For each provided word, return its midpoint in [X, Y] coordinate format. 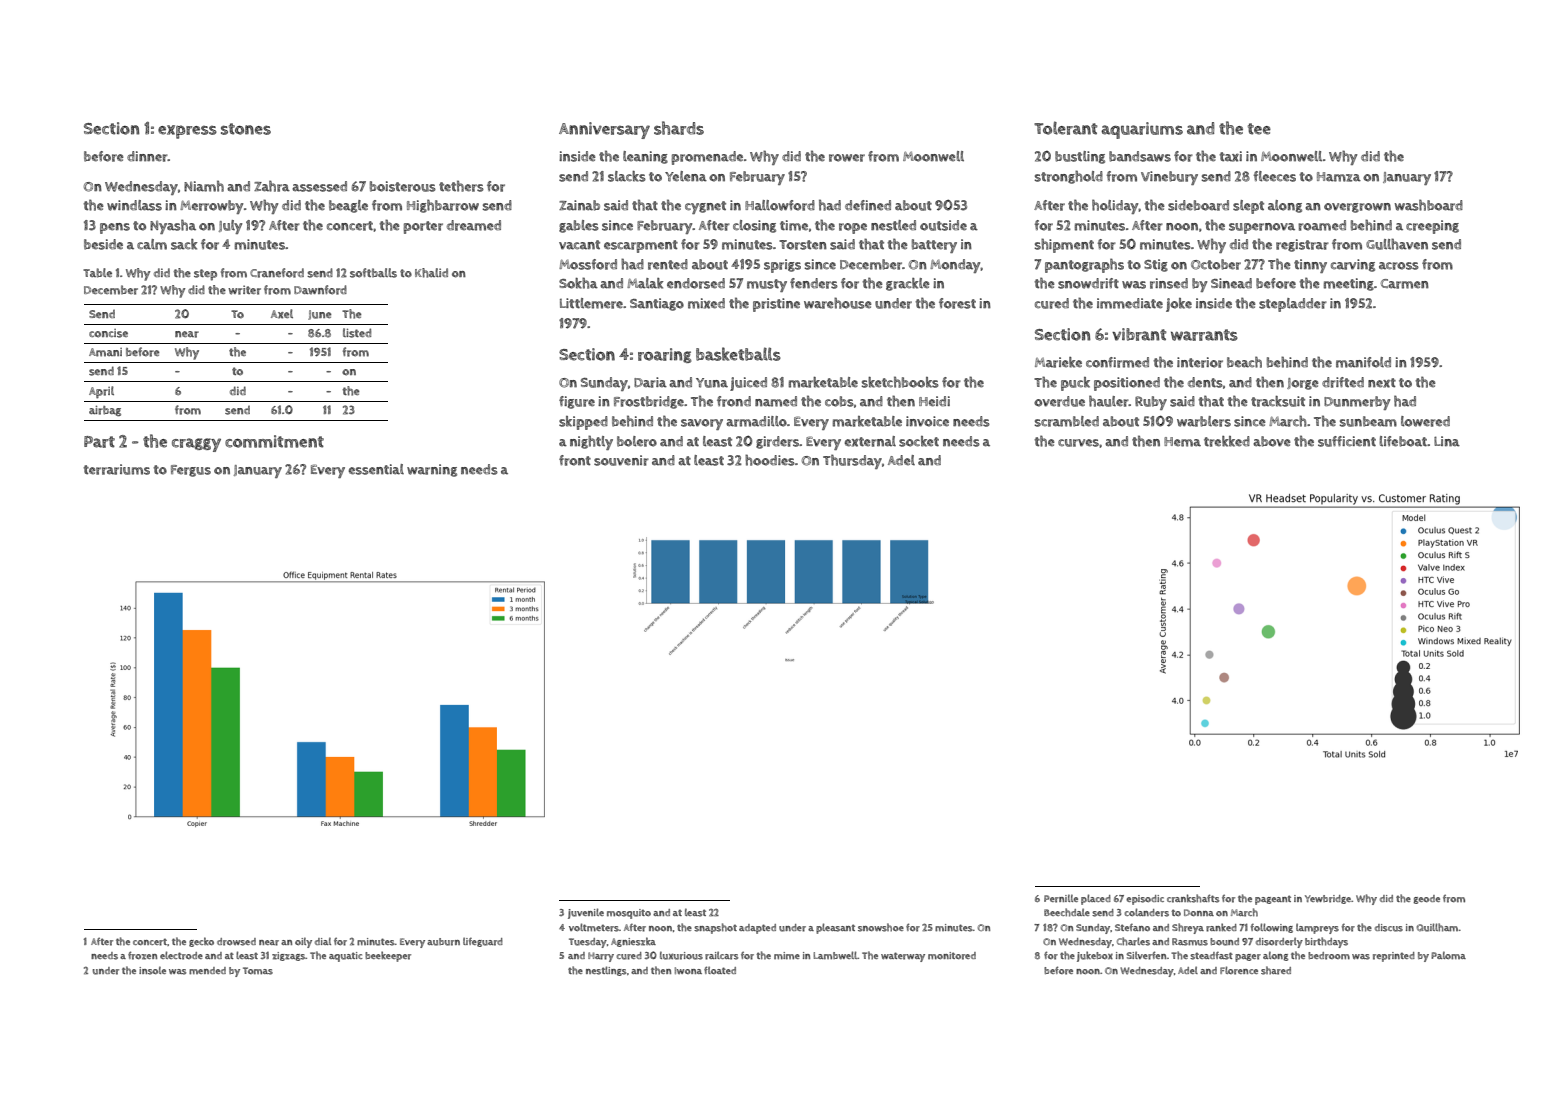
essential [376, 469]
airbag [105, 411]
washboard [1428, 205]
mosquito [629, 914]
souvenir [621, 460]
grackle [908, 284]
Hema [1182, 442]
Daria [650, 382]
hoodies [770, 460]
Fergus [191, 471]
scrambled [1067, 421]
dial [323, 941]
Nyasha [173, 226]
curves [1078, 443]
